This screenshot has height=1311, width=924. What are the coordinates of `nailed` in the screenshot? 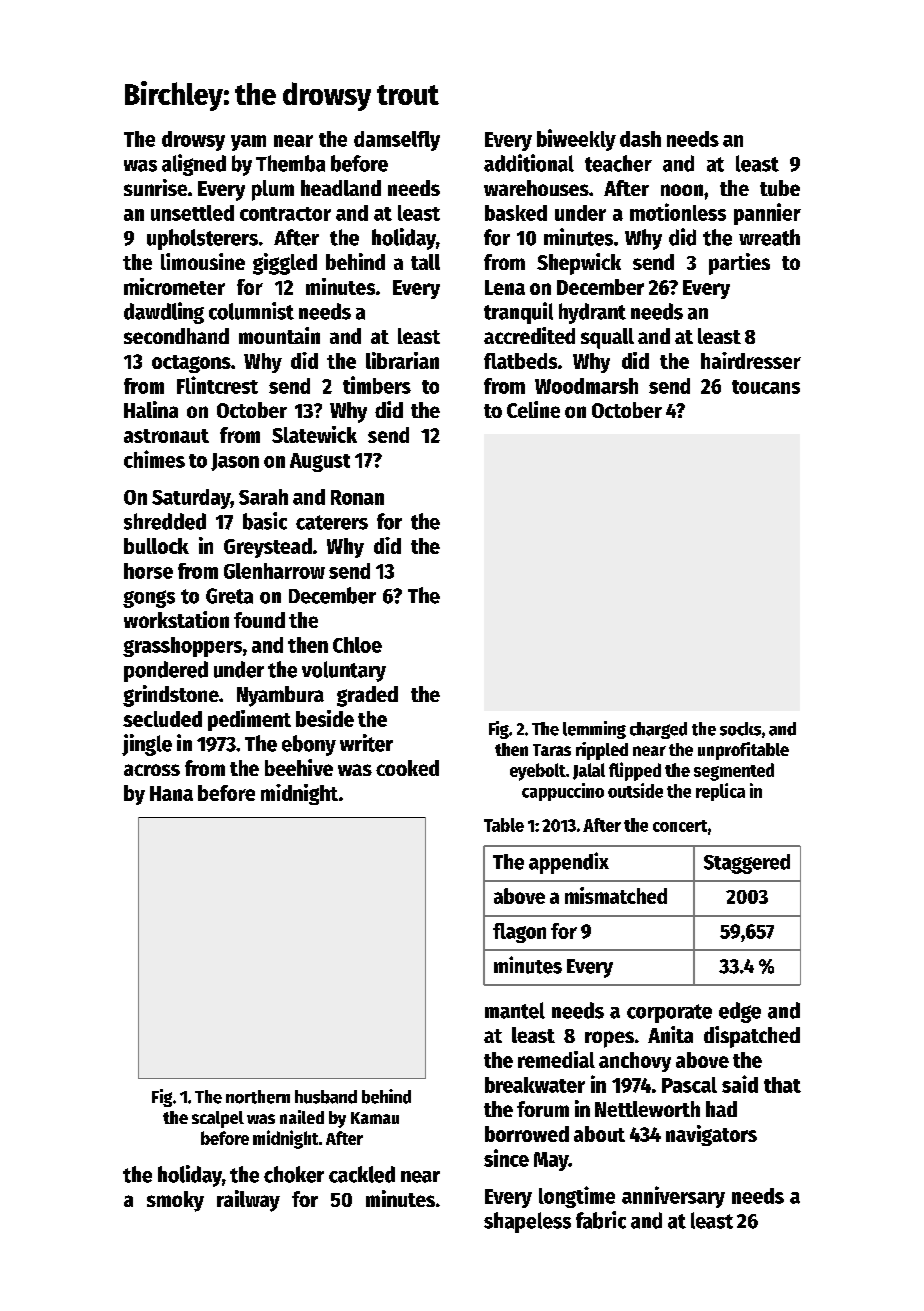 It's located at (302, 1117).
